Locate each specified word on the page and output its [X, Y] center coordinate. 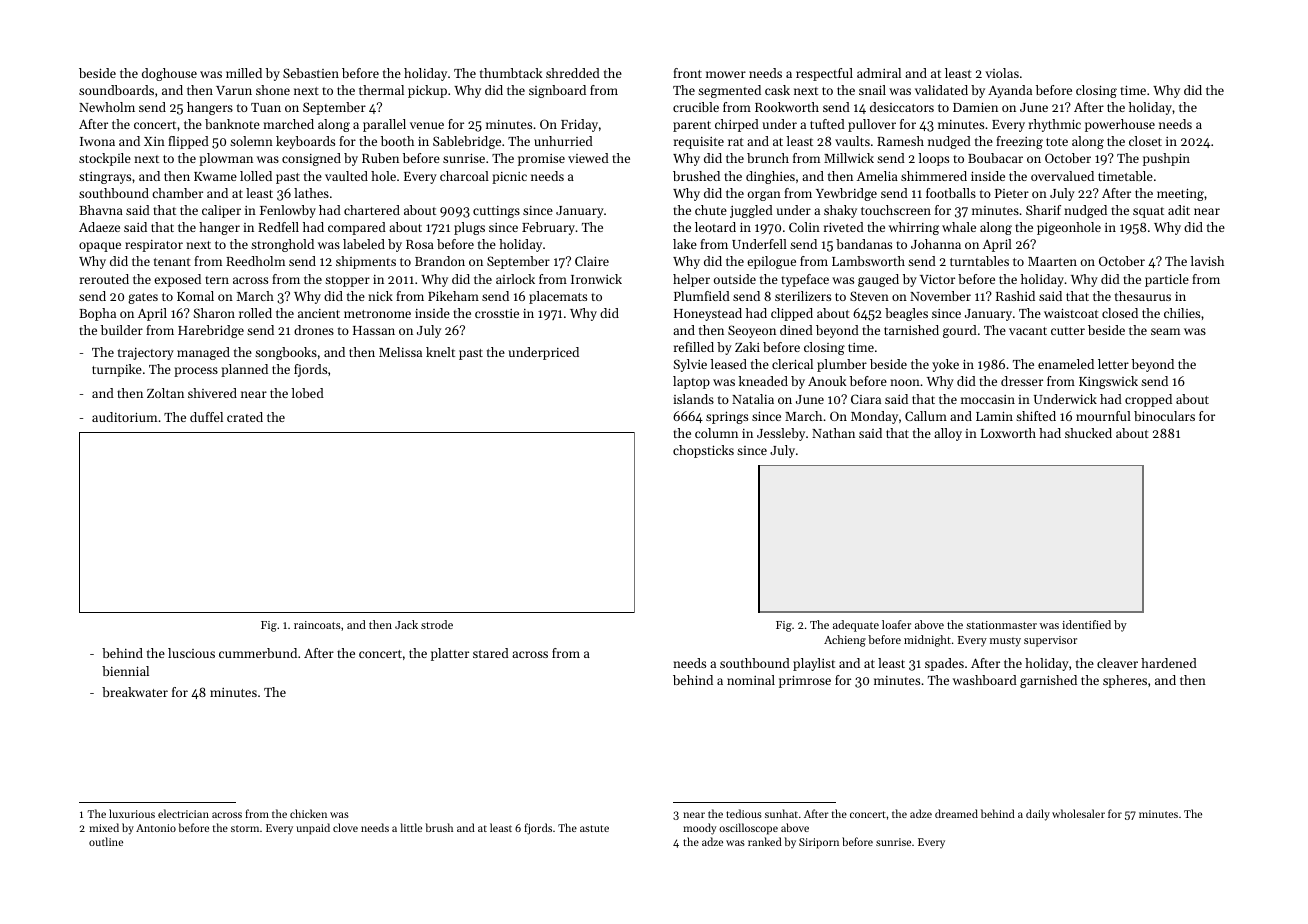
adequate [856, 626]
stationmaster [1001, 625]
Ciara [866, 399]
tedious [744, 813]
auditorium [124, 417]
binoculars [1164, 416]
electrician [183, 813]
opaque [100, 247]
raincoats [317, 625]
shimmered [934, 176]
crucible [696, 107]
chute [711, 210]
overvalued [1062, 176]
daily [1038, 815]
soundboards [116, 90]
